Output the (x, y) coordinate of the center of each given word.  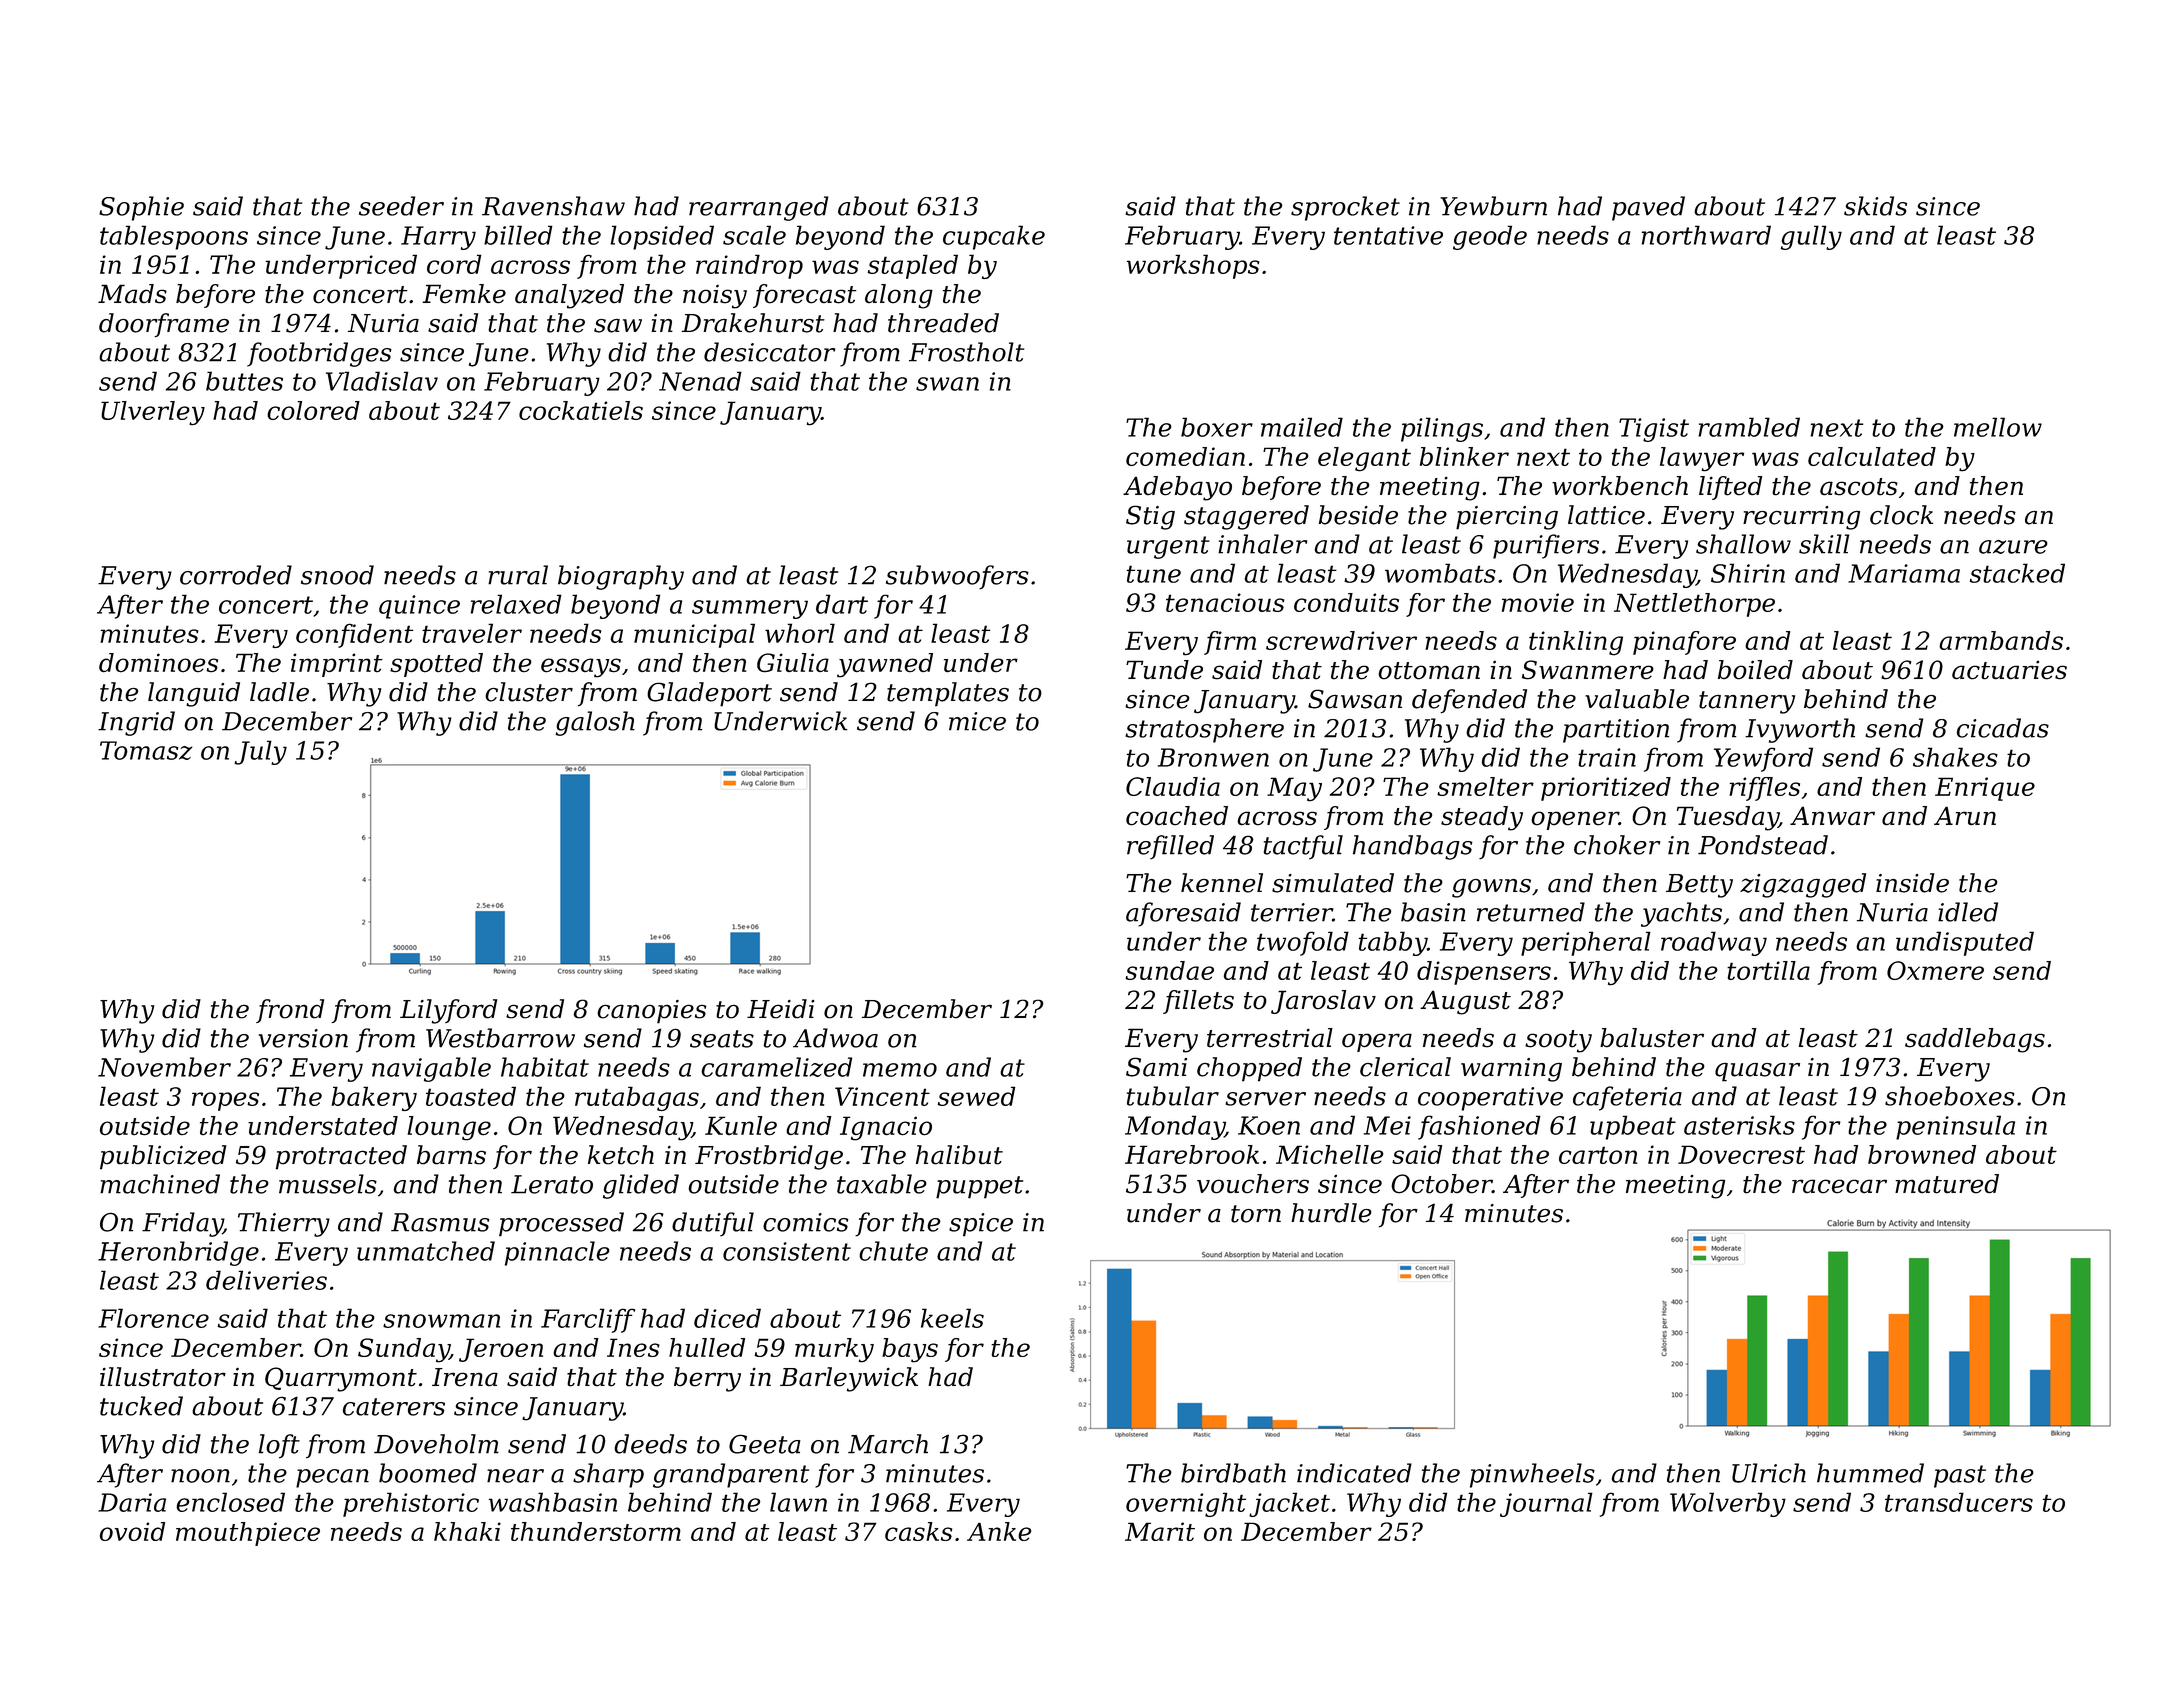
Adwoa (835, 1038)
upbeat (1633, 1127)
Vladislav (382, 381)
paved (1648, 208)
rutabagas (637, 1098)
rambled (1749, 427)
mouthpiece (248, 1534)
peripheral (1586, 943)
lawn (798, 1502)
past (1960, 1476)
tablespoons (174, 237)
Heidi (780, 1009)
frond (290, 1011)
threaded (943, 323)
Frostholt (966, 352)
